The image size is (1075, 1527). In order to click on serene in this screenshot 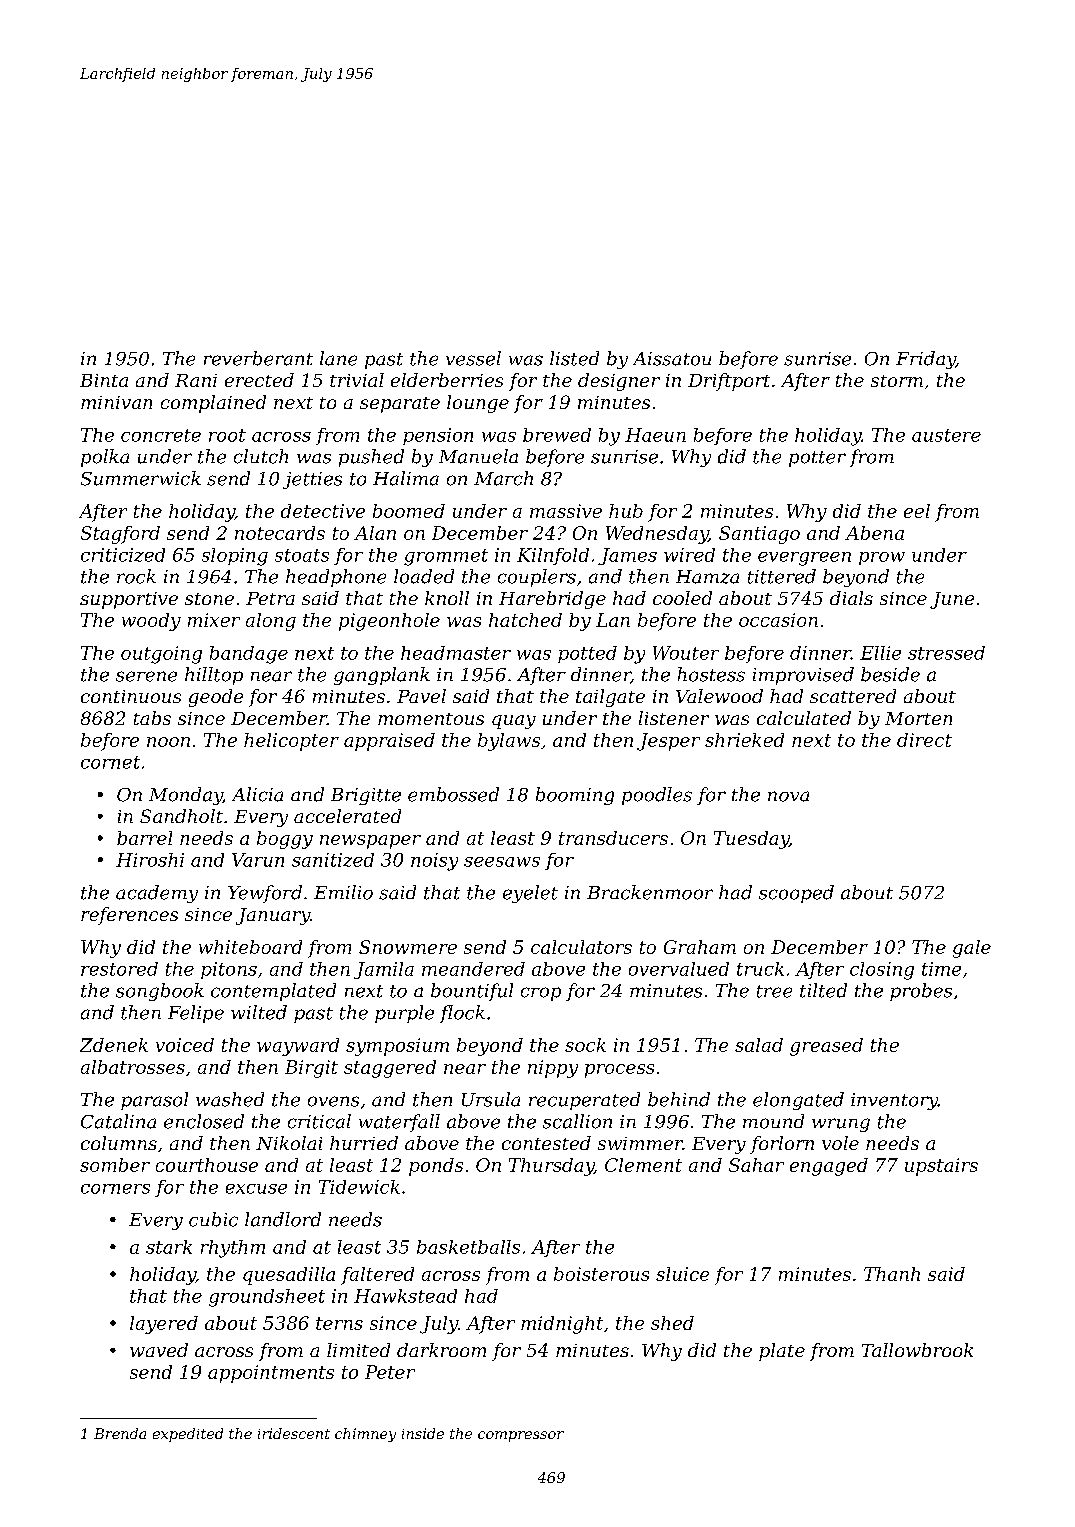, I will do `click(146, 676)`.
